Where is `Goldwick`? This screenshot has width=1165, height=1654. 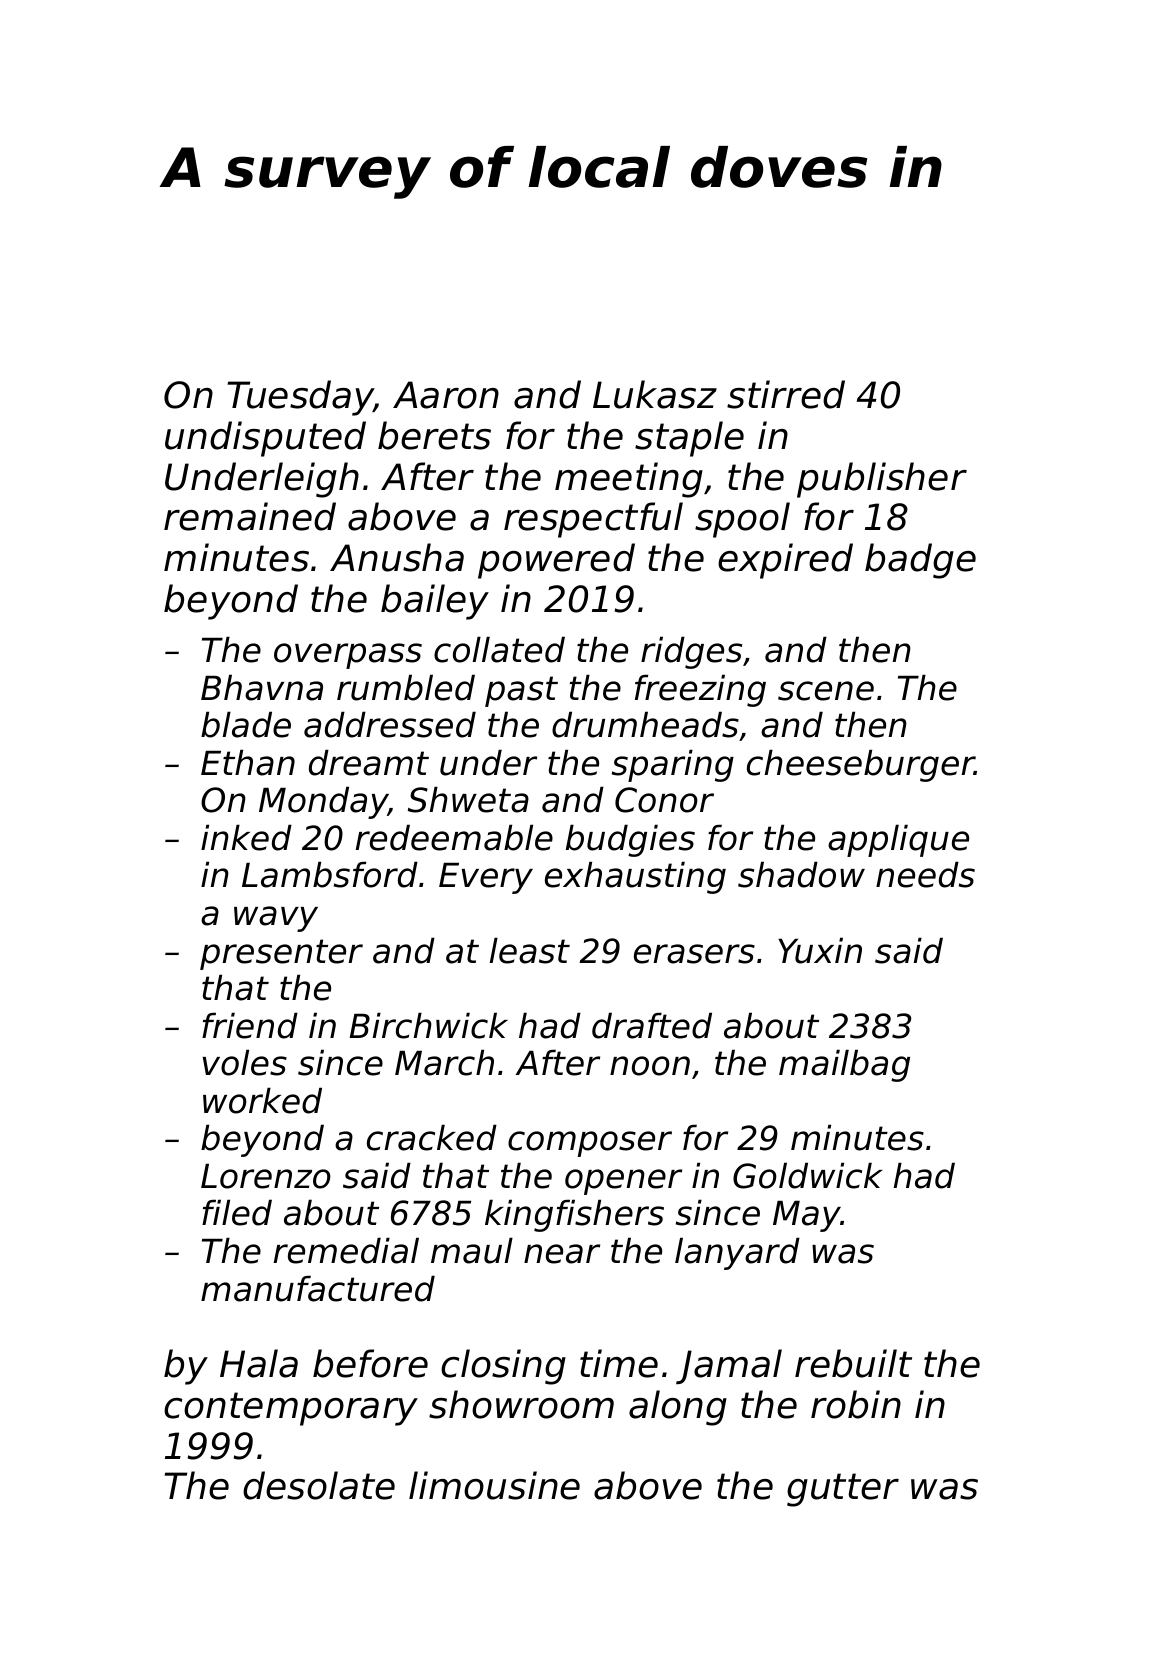
Goldwick is located at coordinates (808, 1175).
